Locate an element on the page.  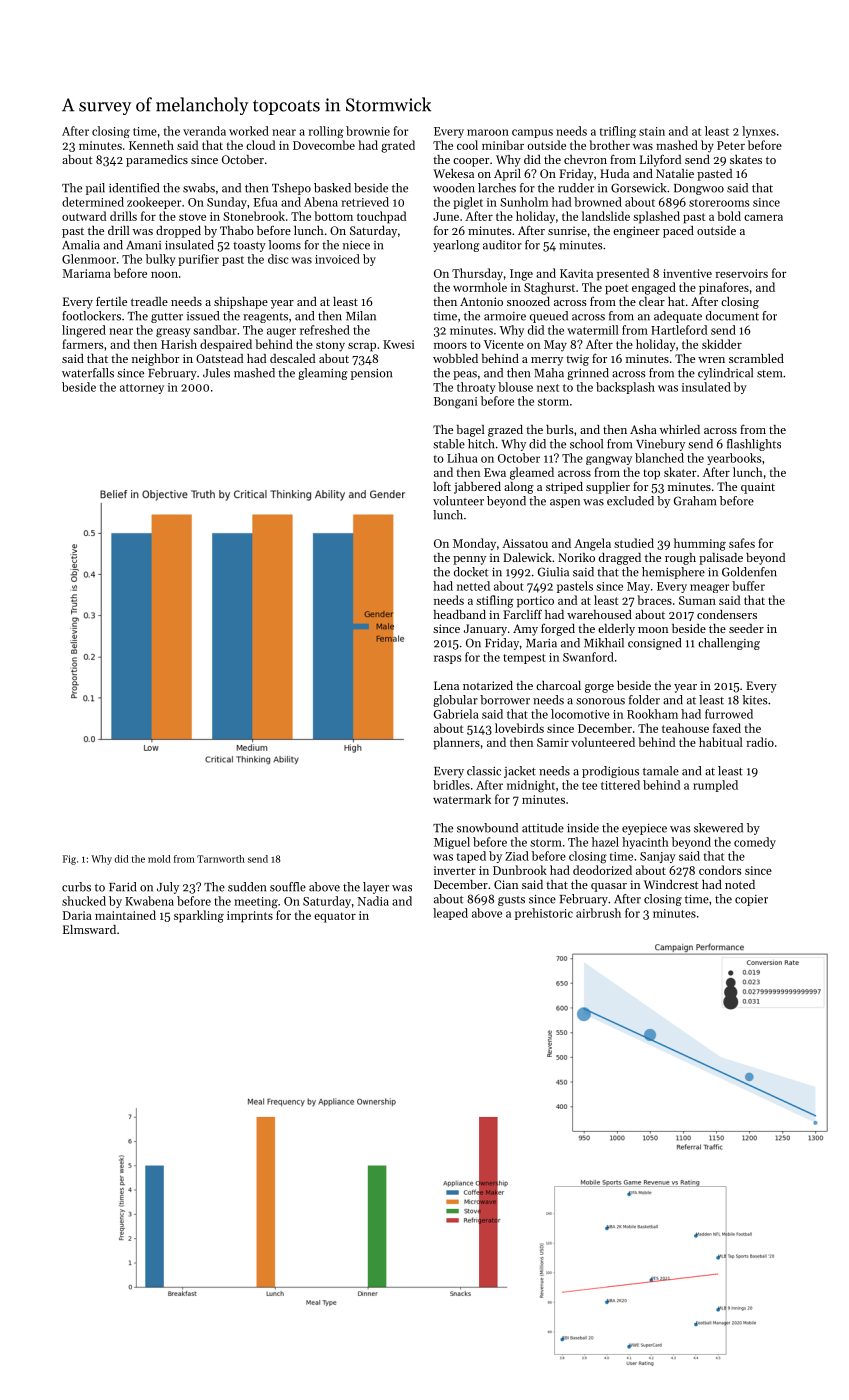
Kenneth is located at coordinates (151, 145).
